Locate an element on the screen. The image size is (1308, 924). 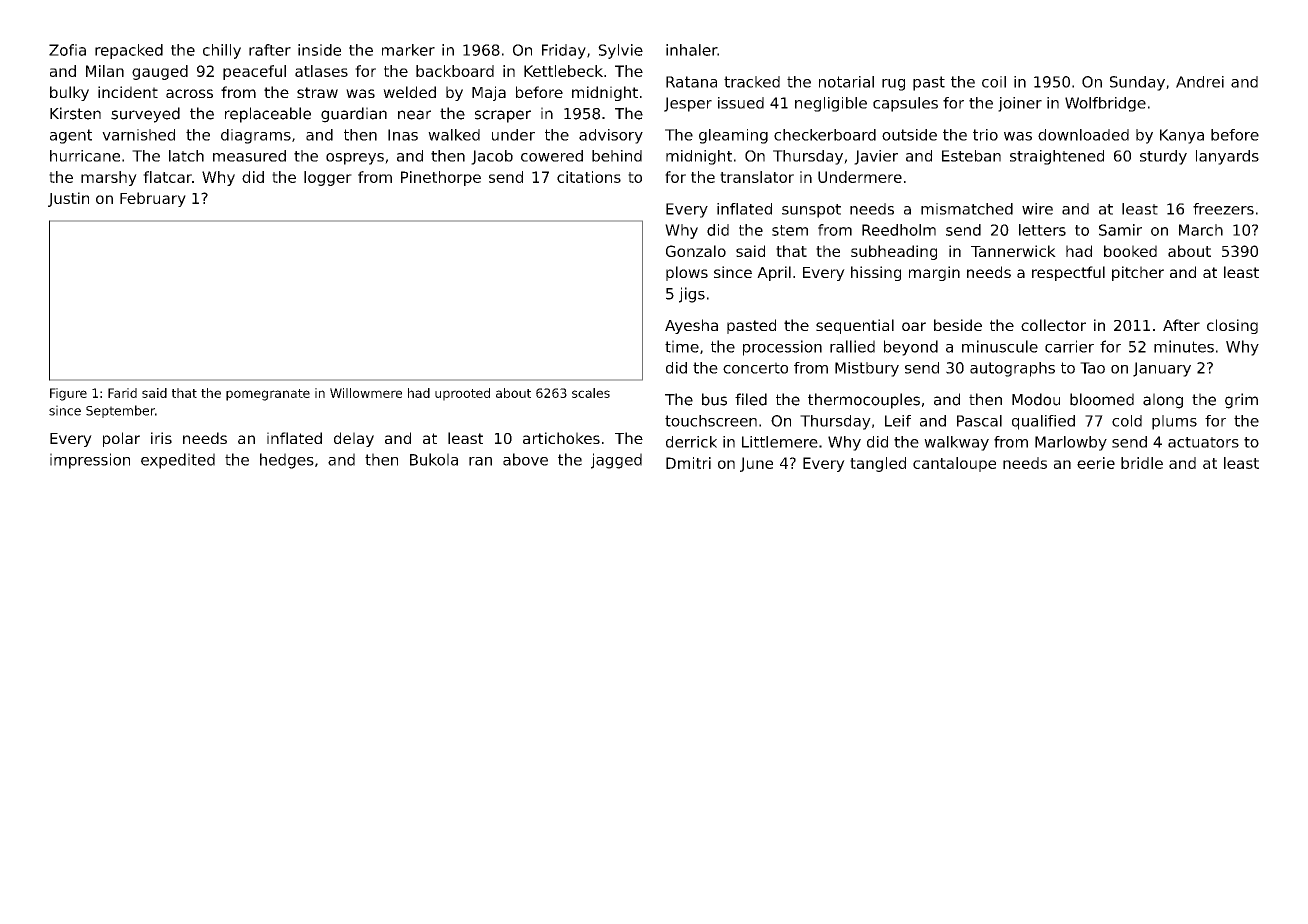
jigs is located at coordinates (692, 295).
